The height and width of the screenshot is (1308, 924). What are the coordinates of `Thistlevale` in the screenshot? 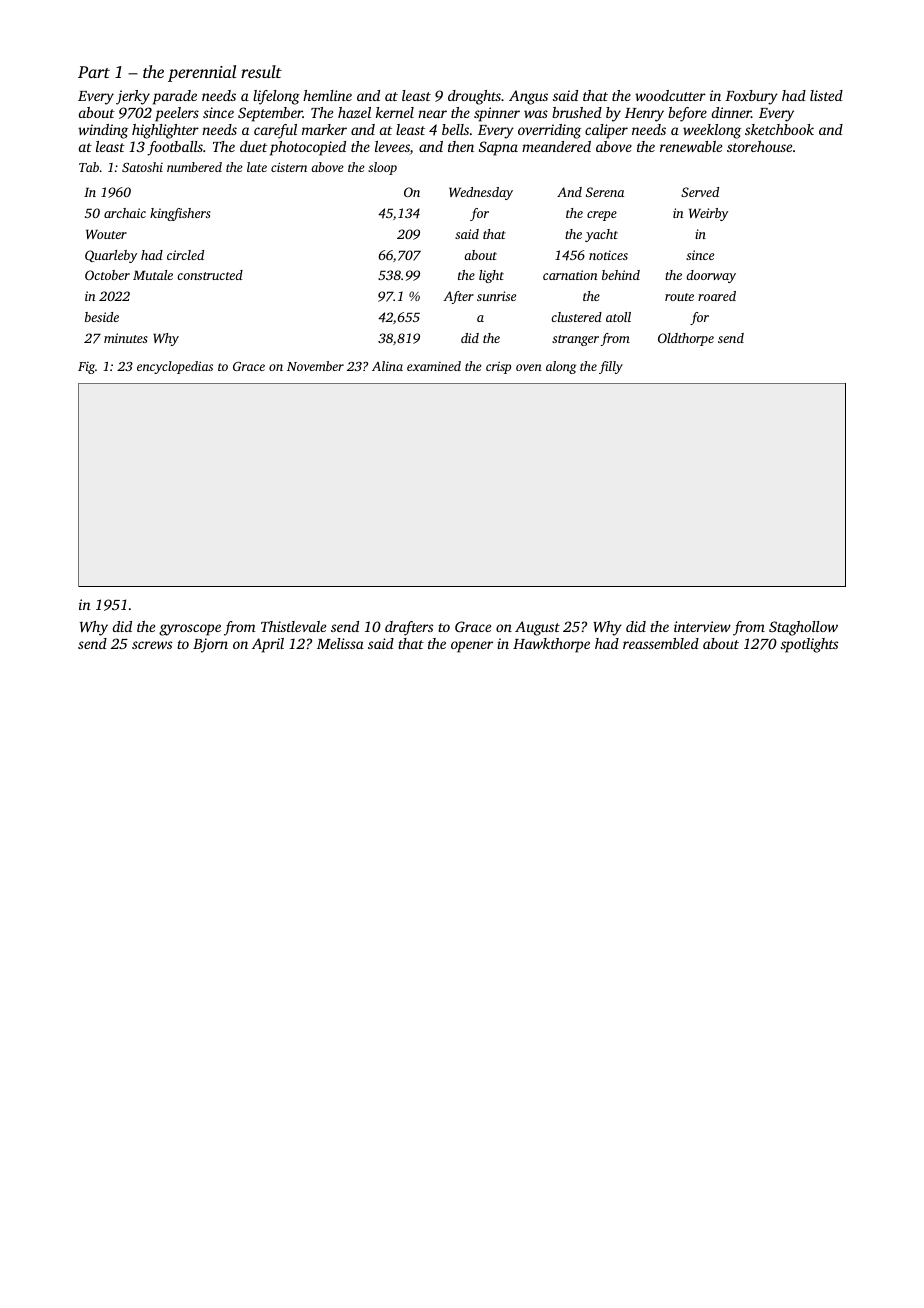 It's located at (293, 626).
